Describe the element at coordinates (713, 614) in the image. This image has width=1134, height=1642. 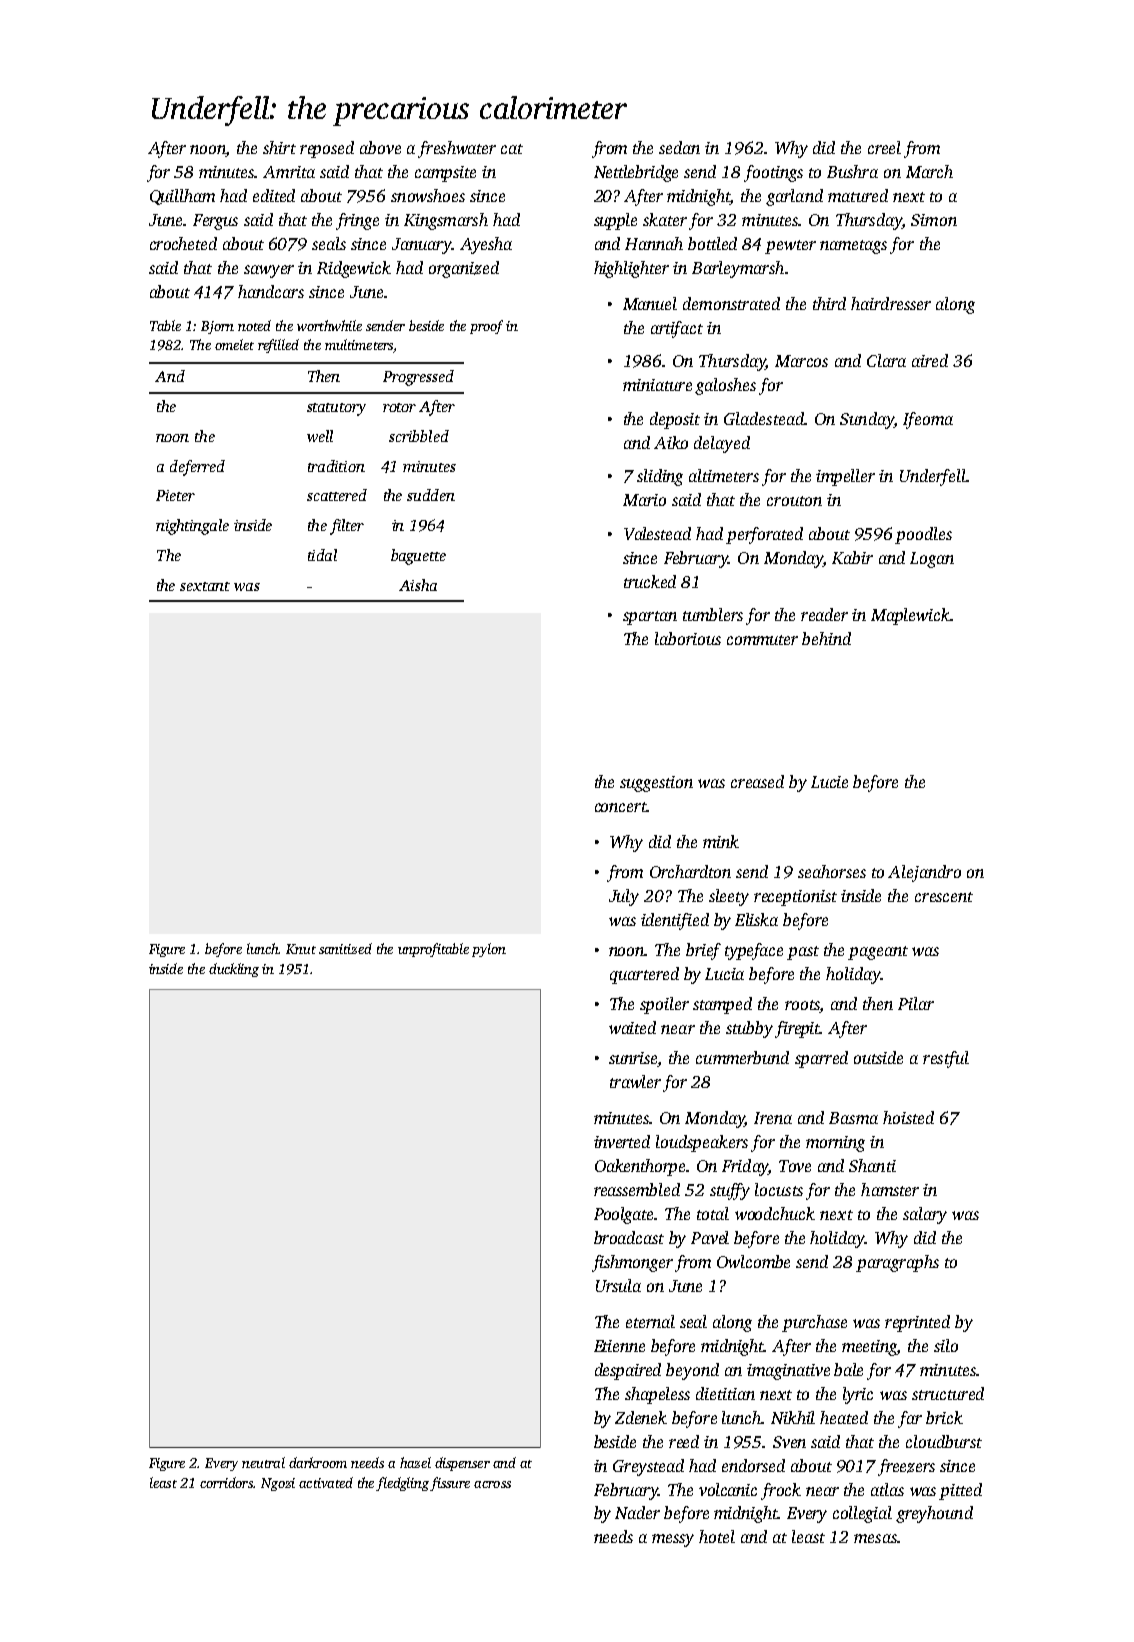
I see `tumblers` at that location.
